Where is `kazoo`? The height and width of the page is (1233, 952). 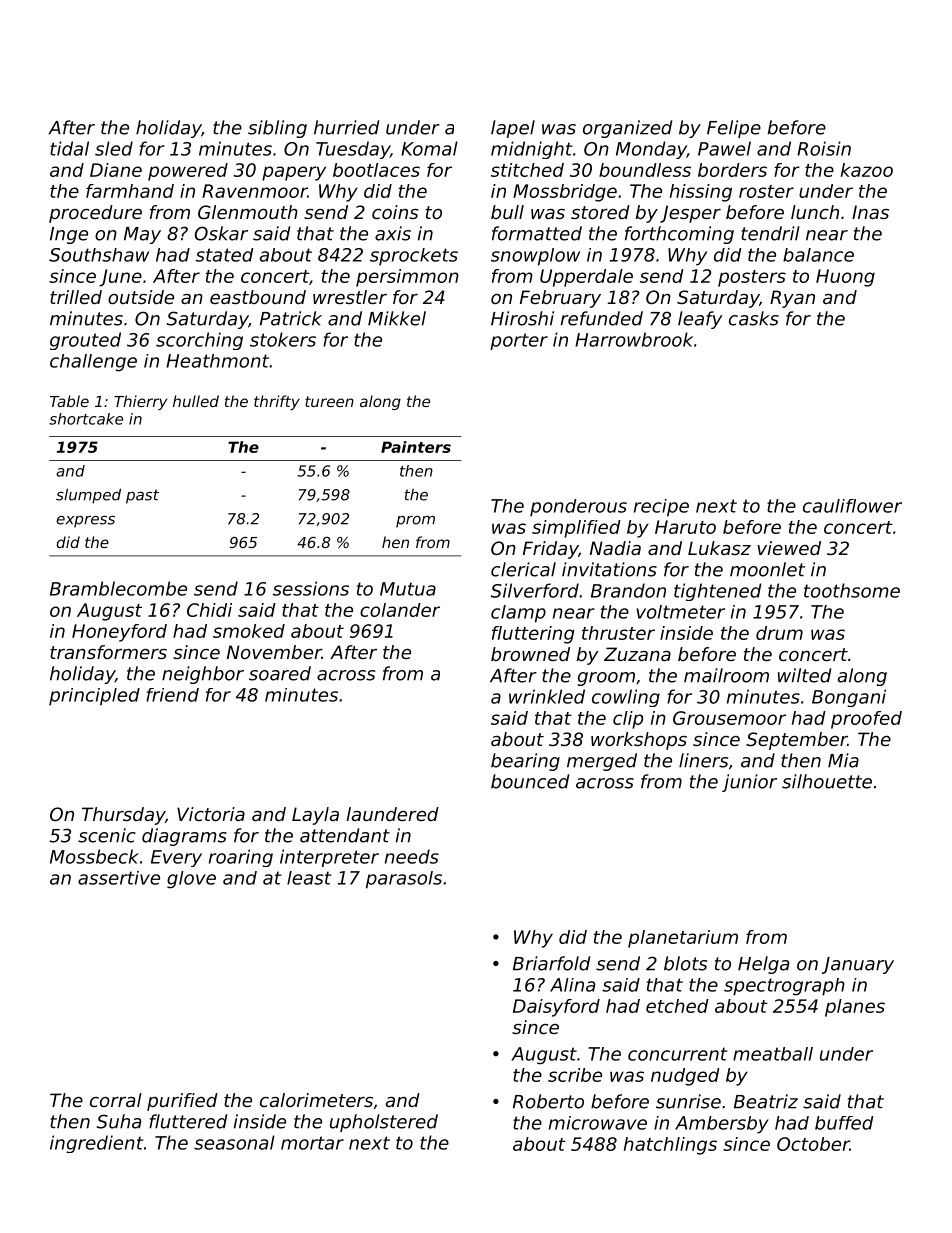
kazoo is located at coordinates (867, 170).
